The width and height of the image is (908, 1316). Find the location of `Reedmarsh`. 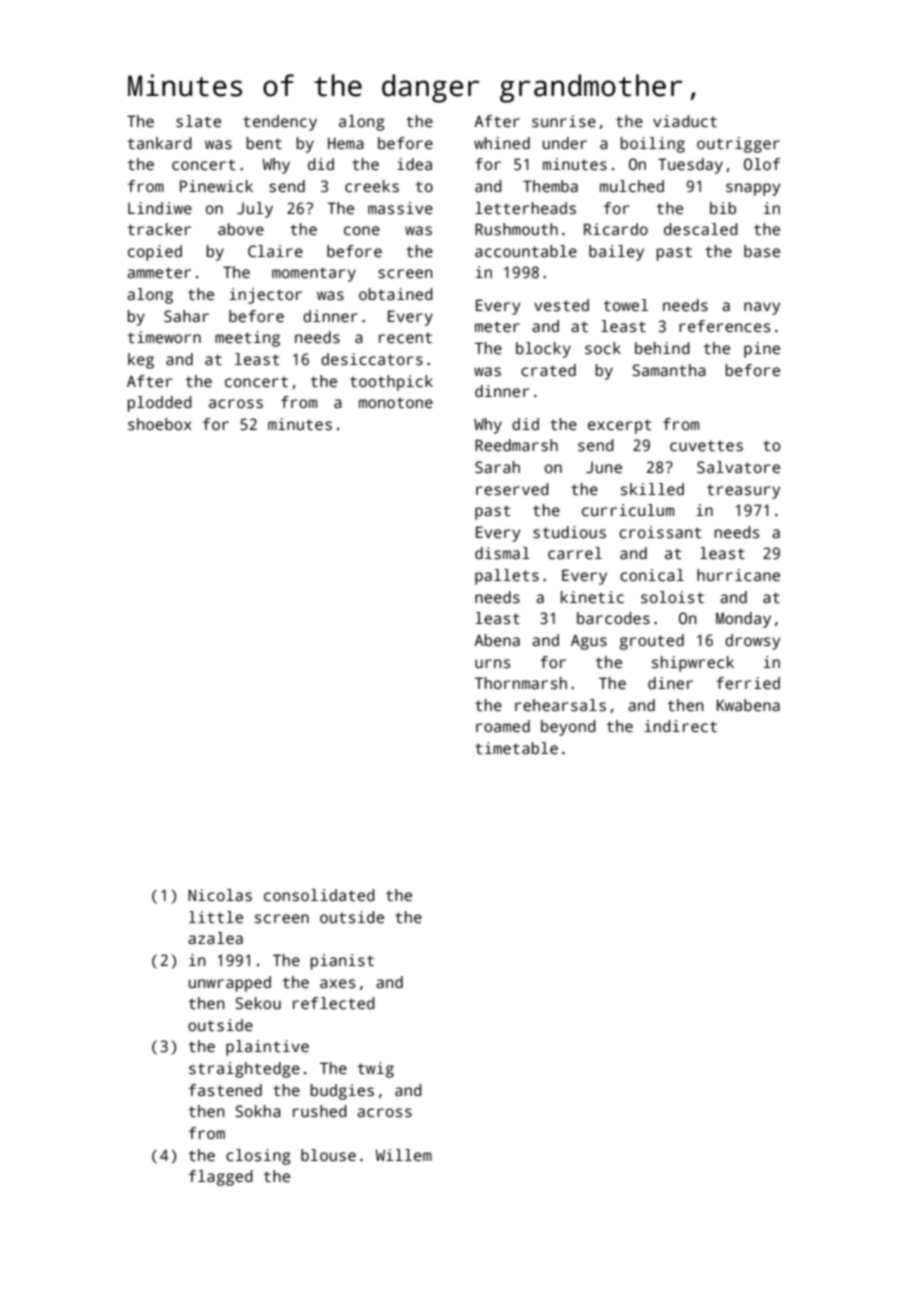

Reedmarsh is located at coordinates (516, 445).
